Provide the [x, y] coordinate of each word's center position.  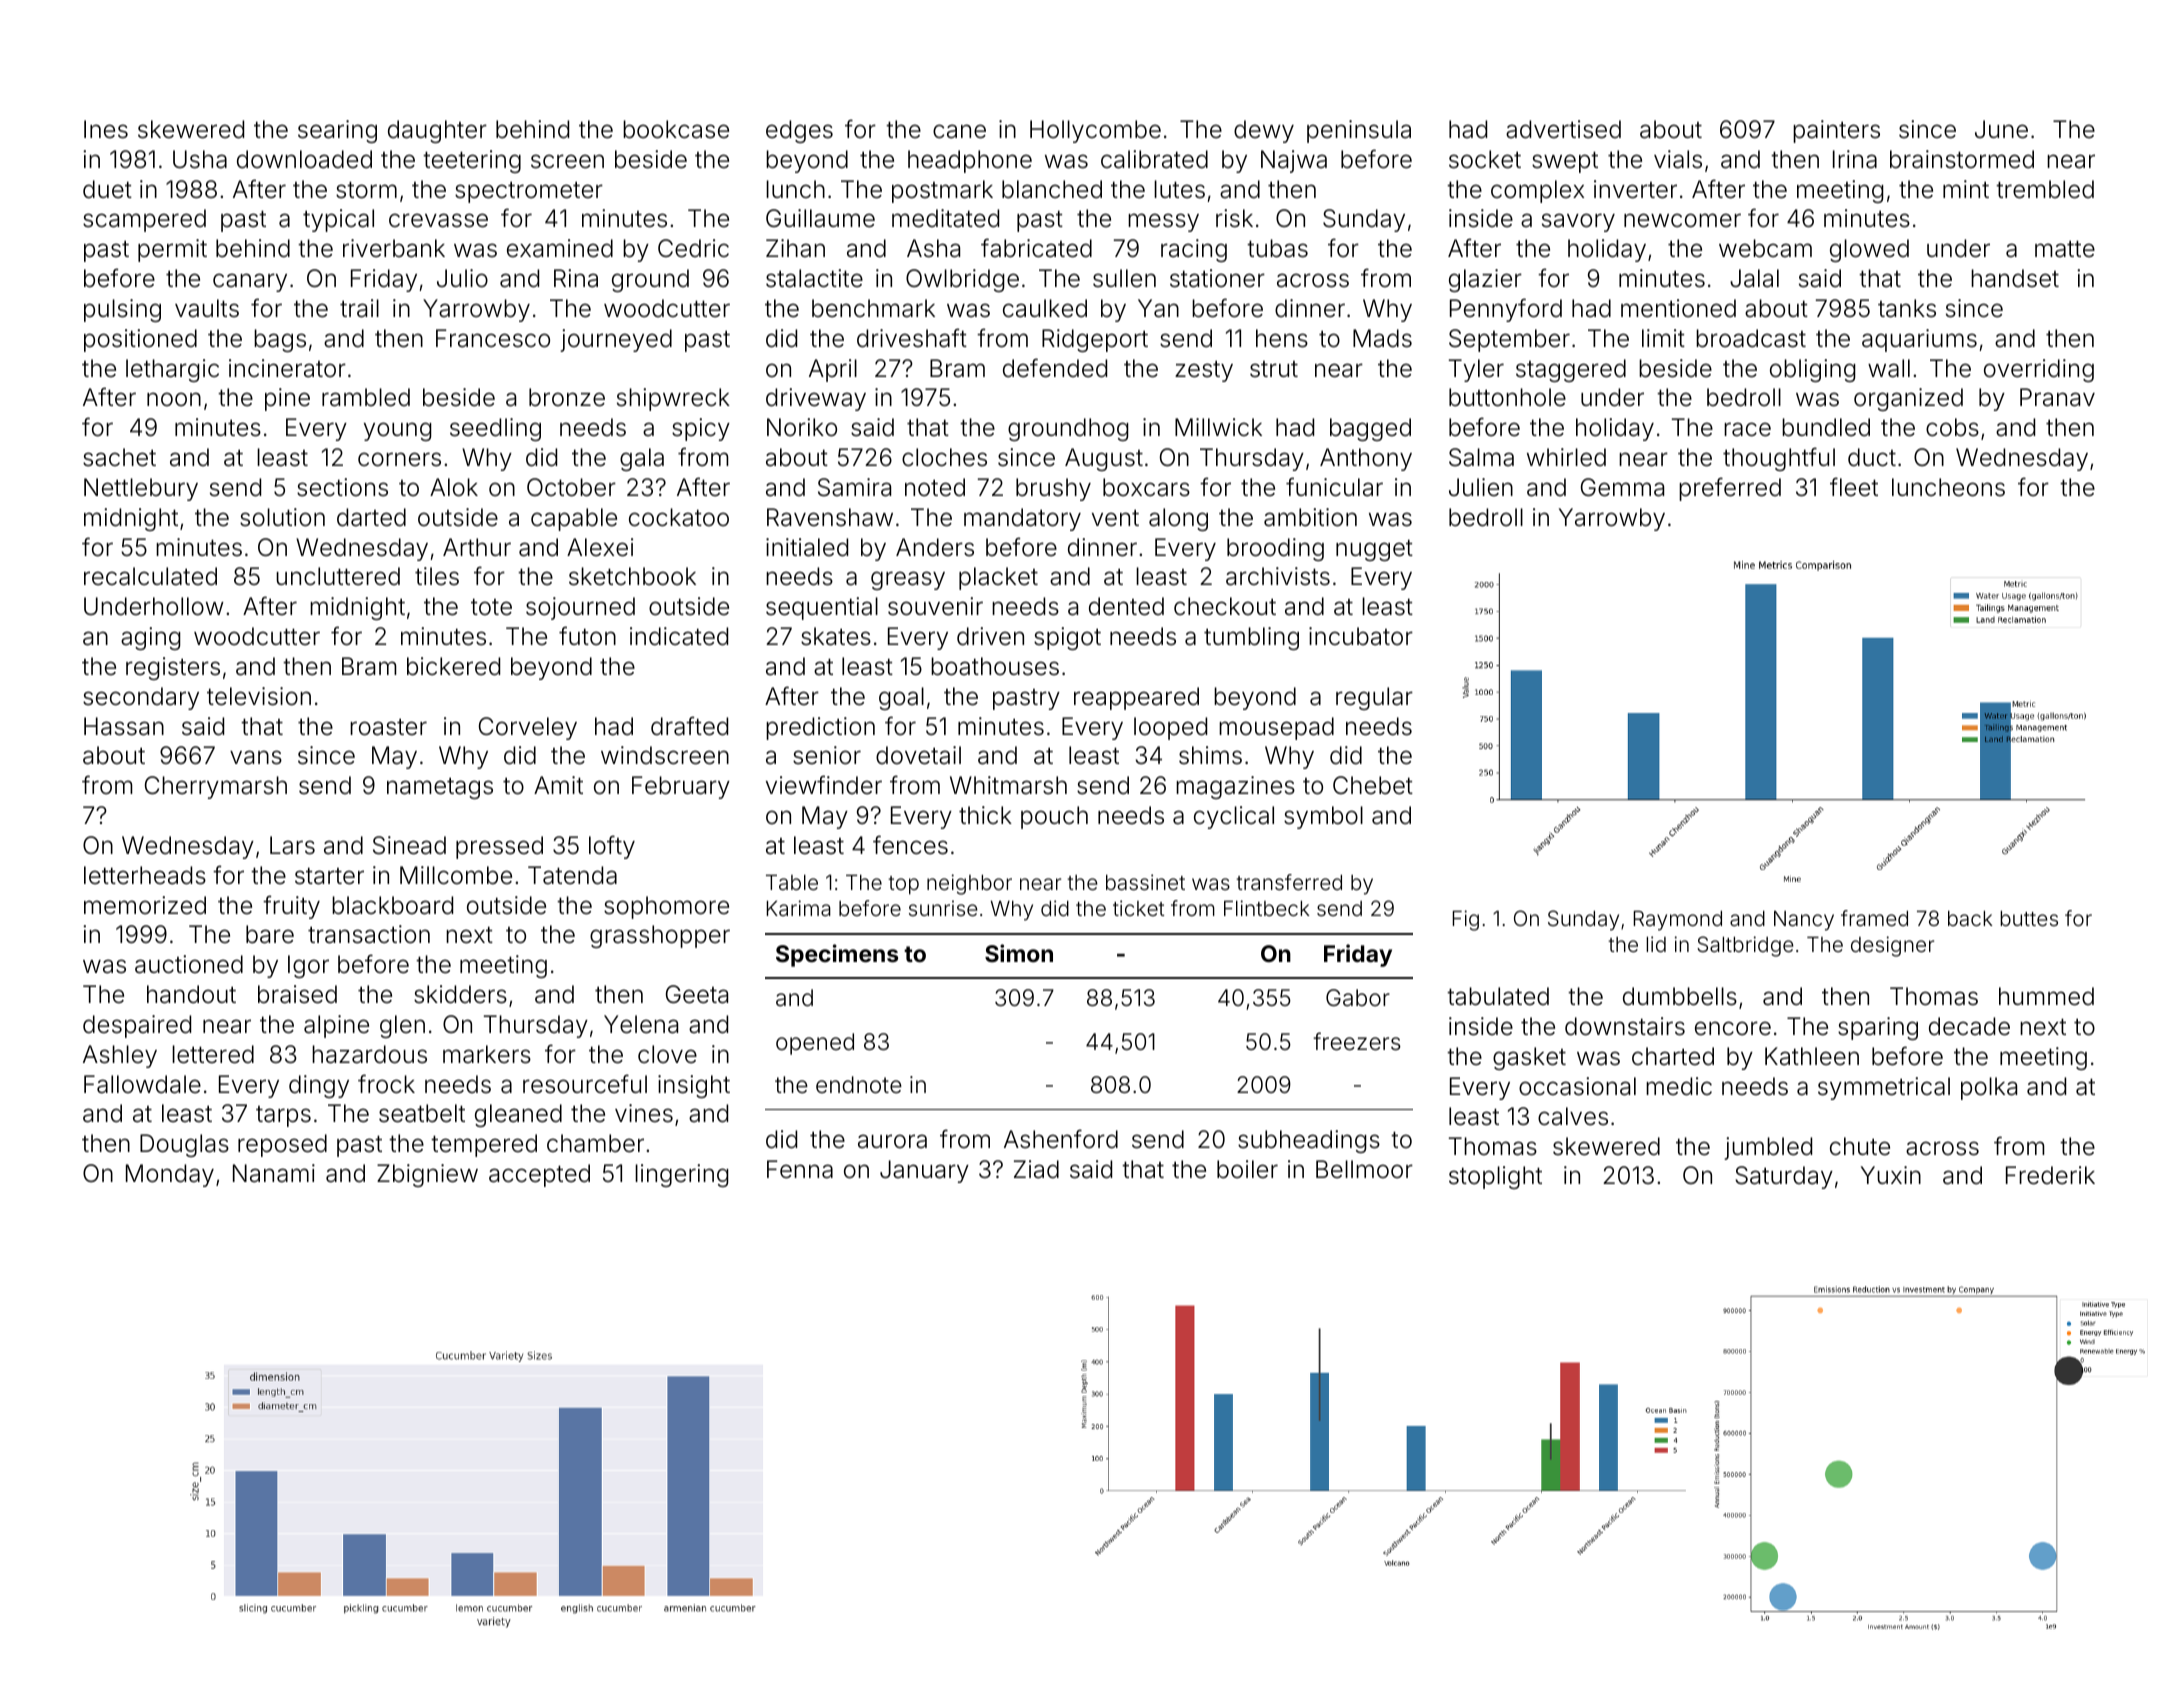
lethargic [172, 370]
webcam [1765, 248]
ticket [1138, 908]
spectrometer [529, 192]
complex [1537, 191]
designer [1892, 946]
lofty [612, 847]
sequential [822, 608]
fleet [1854, 487]
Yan [1158, 308]
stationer [1217, 278]
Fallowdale [142, 1084]
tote [491, 607]
